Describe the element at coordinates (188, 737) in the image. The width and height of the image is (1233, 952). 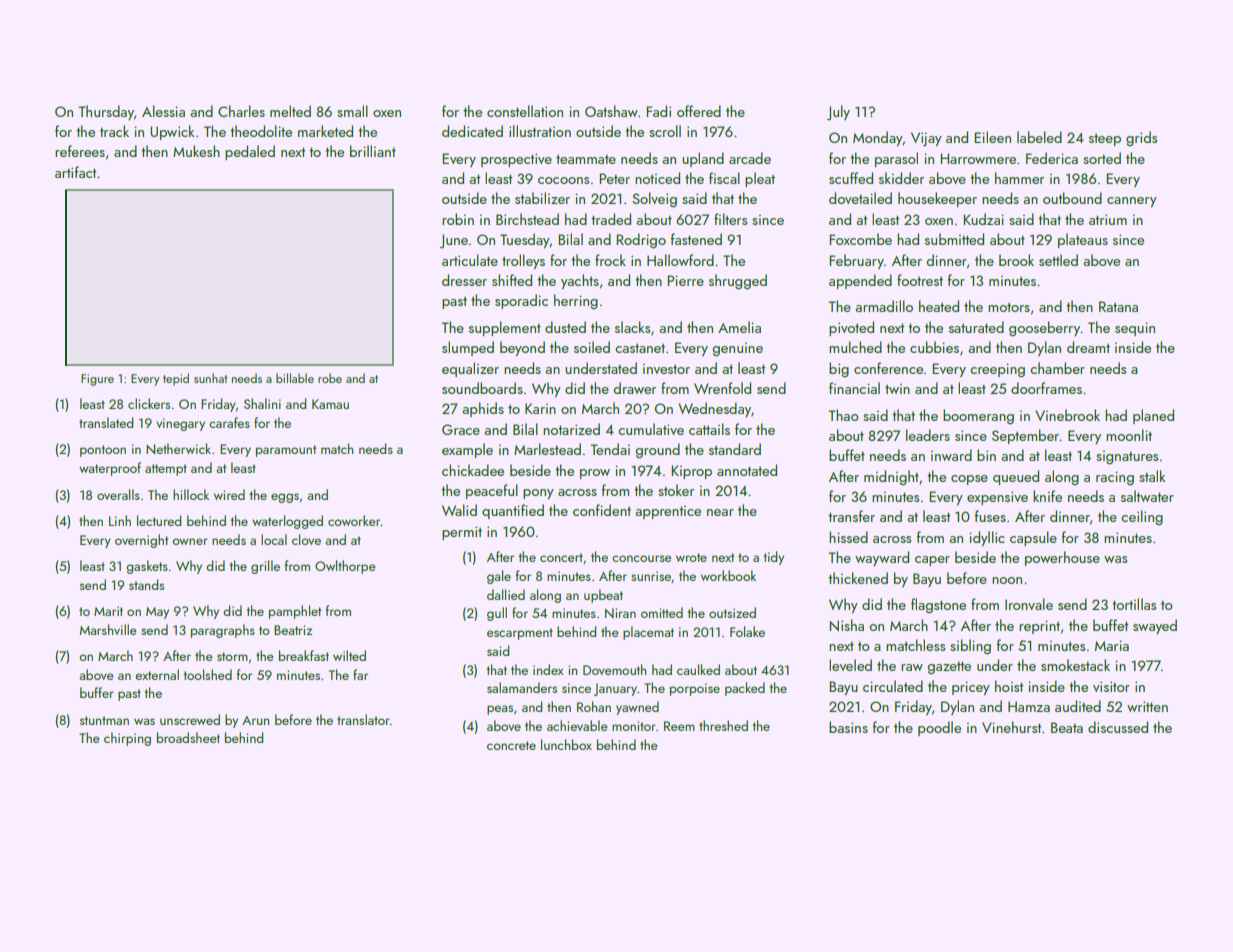
I see `broadsheet` at that location.
